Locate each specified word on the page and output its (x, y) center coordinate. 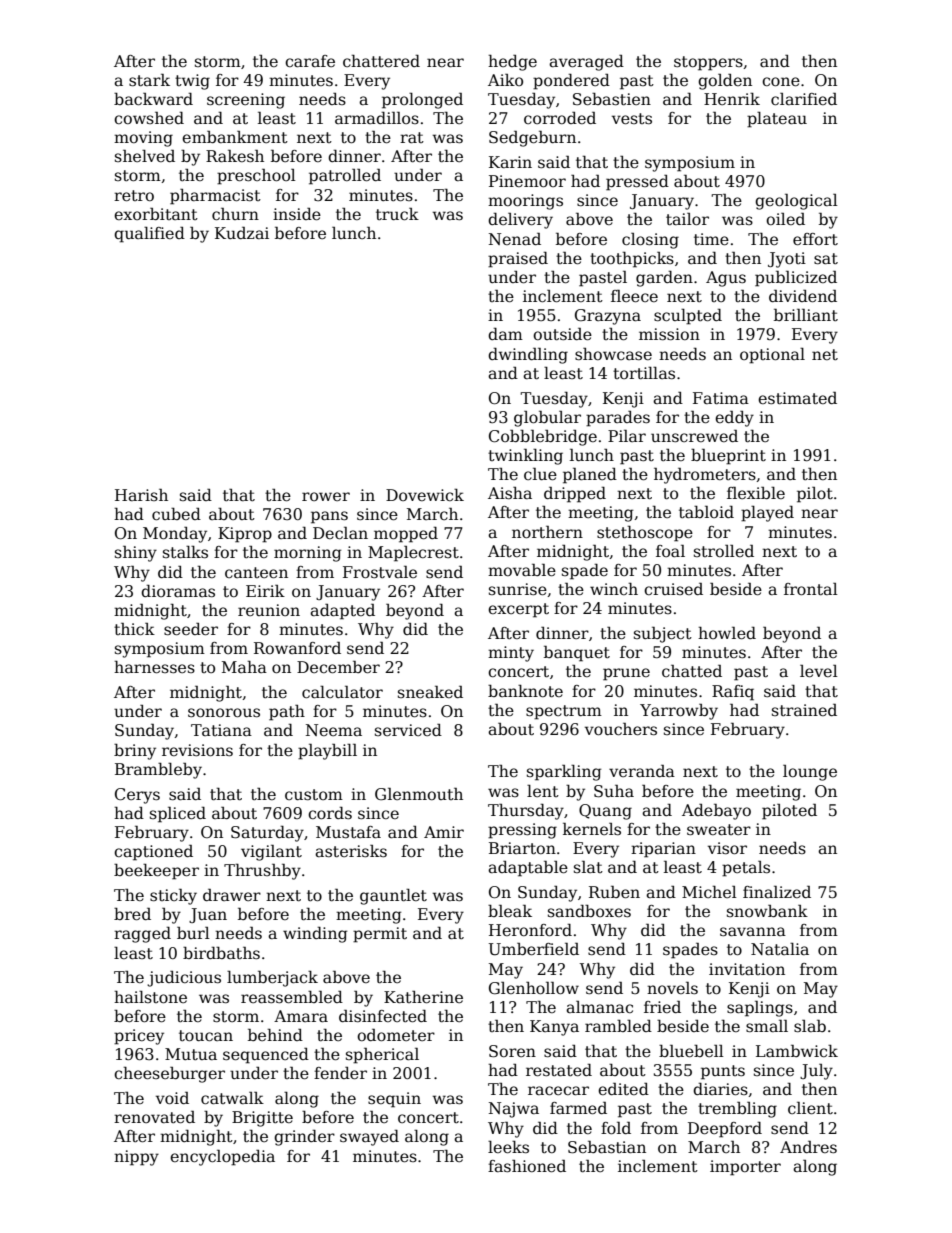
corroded (560, 117)
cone (781, 82)
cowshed (149, 118)
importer (745, 1168)
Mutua (191, 1054)
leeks (508, 1147)
